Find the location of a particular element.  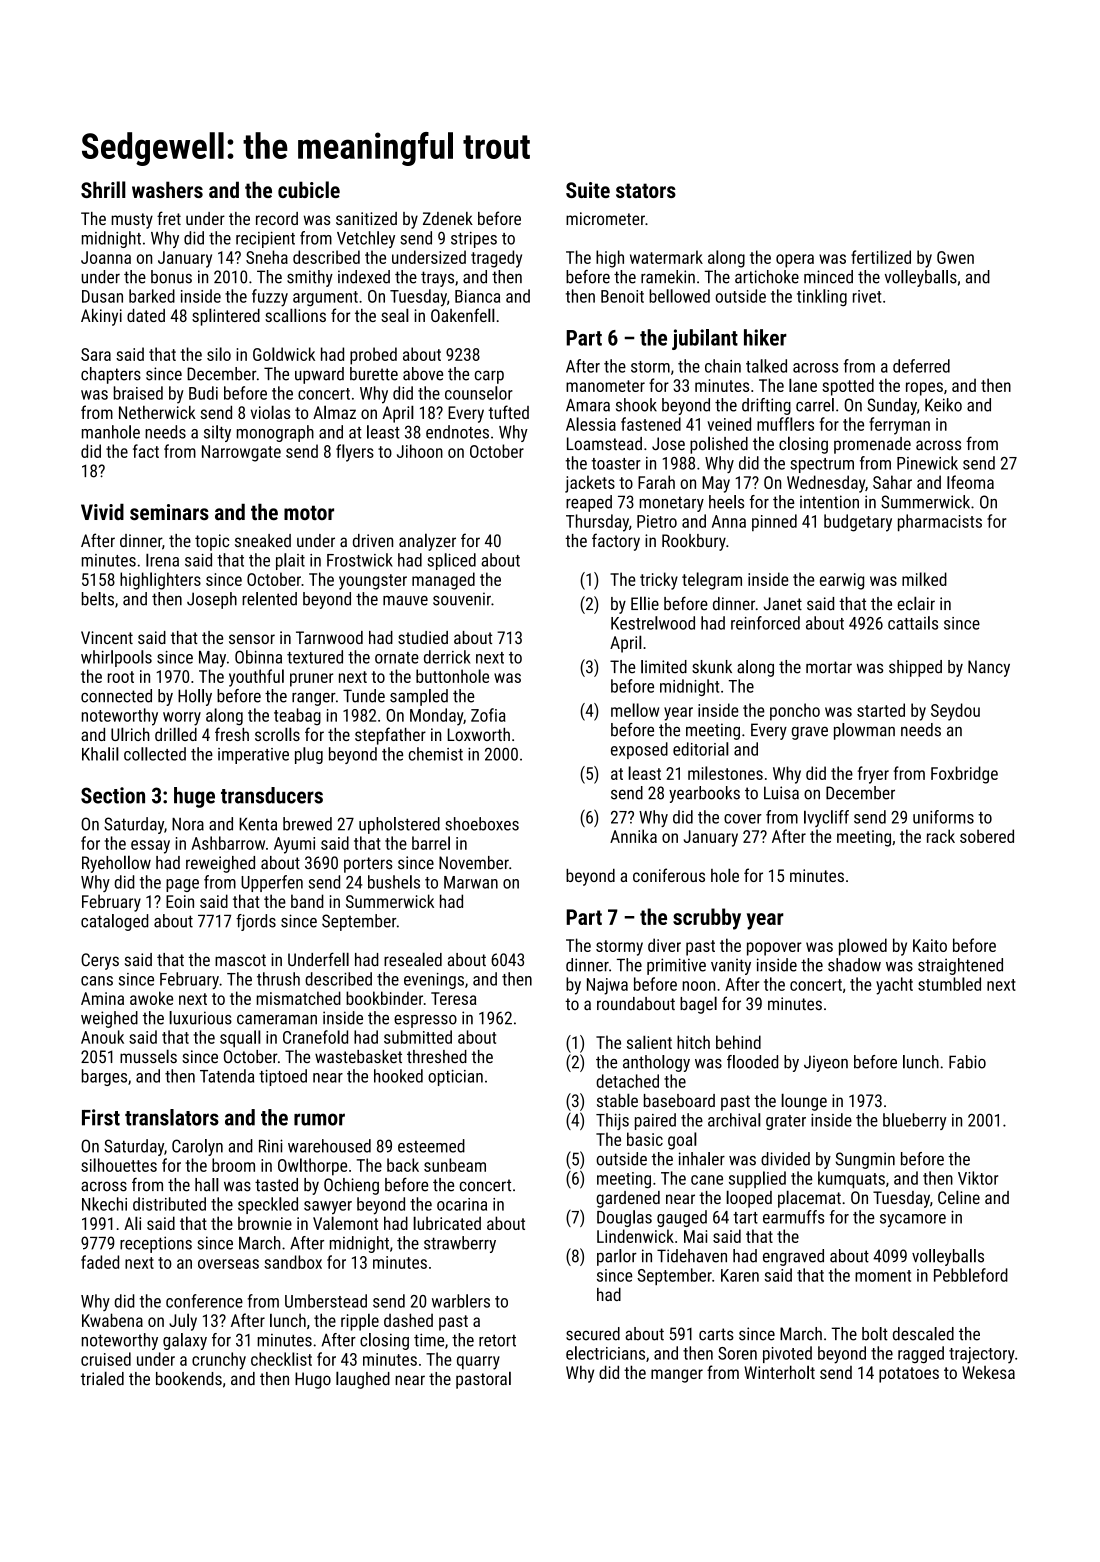

Karen is located at coordinates (740, 1275).
